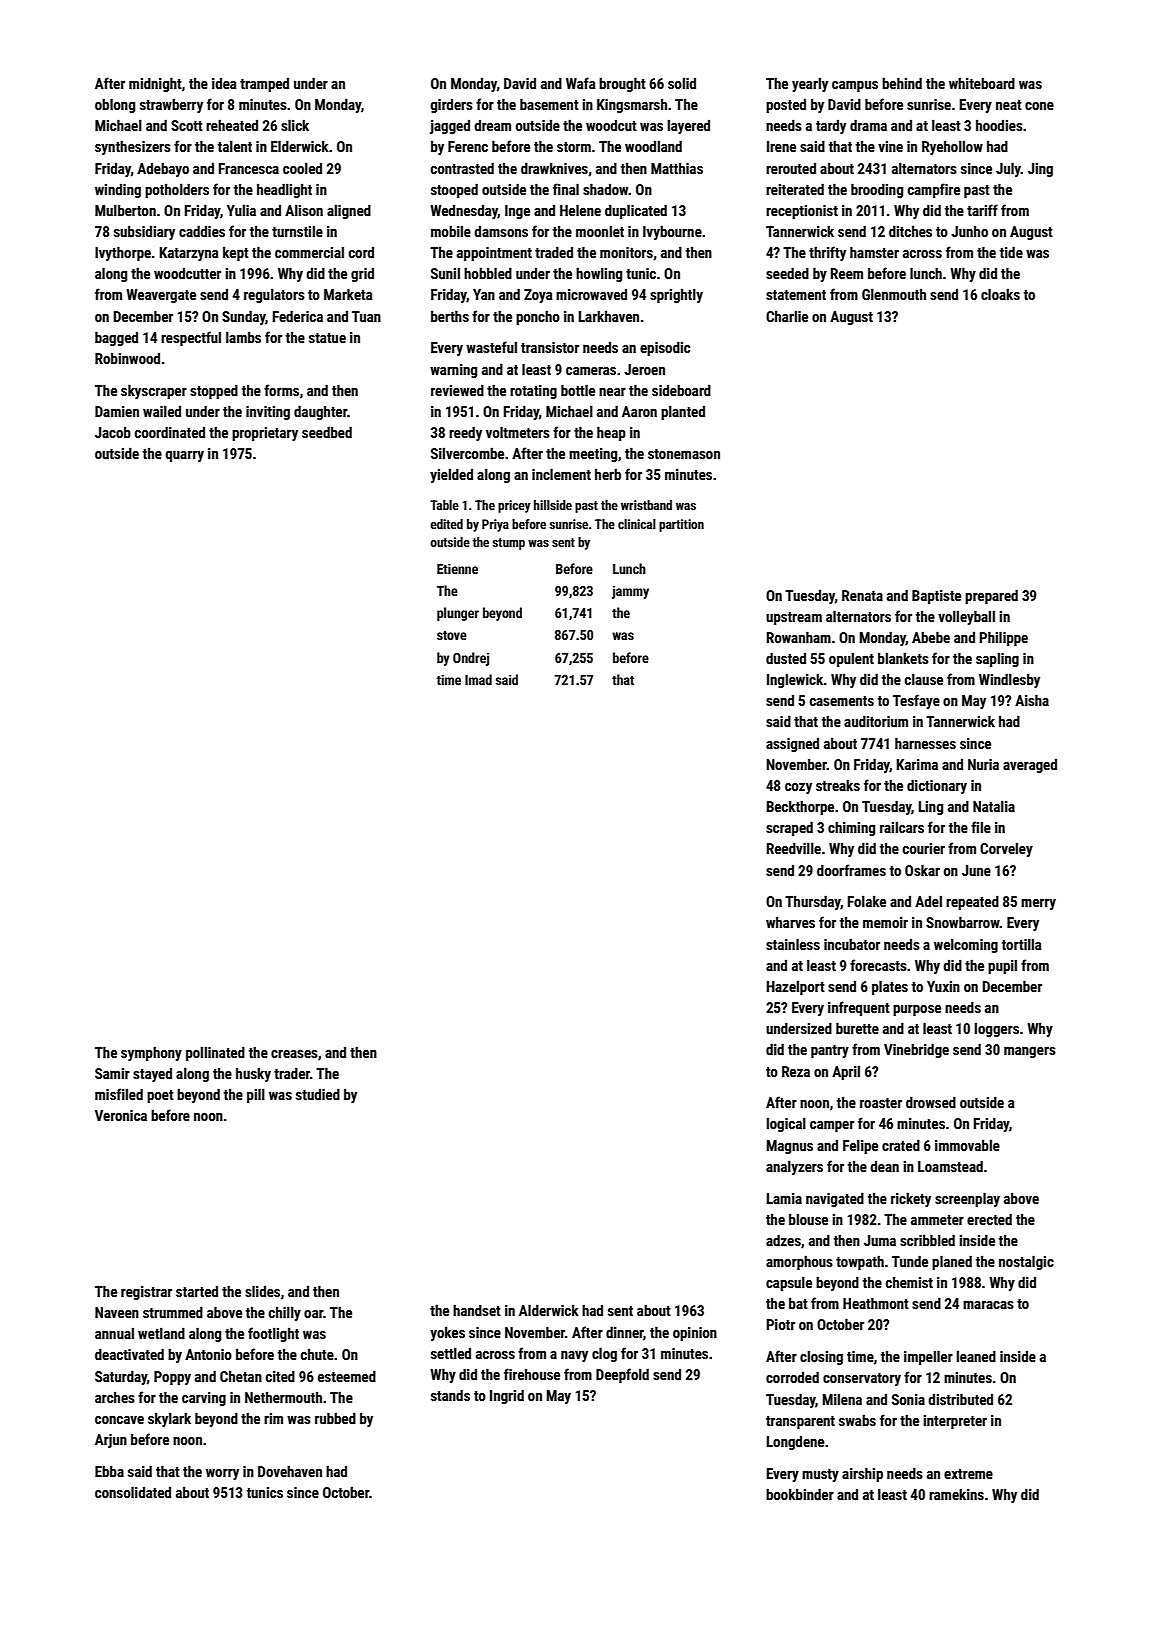  What do you see at coordinates (290, 1471) in the document?
I see `Dovehaven` at bounding box center [290, 1471].
